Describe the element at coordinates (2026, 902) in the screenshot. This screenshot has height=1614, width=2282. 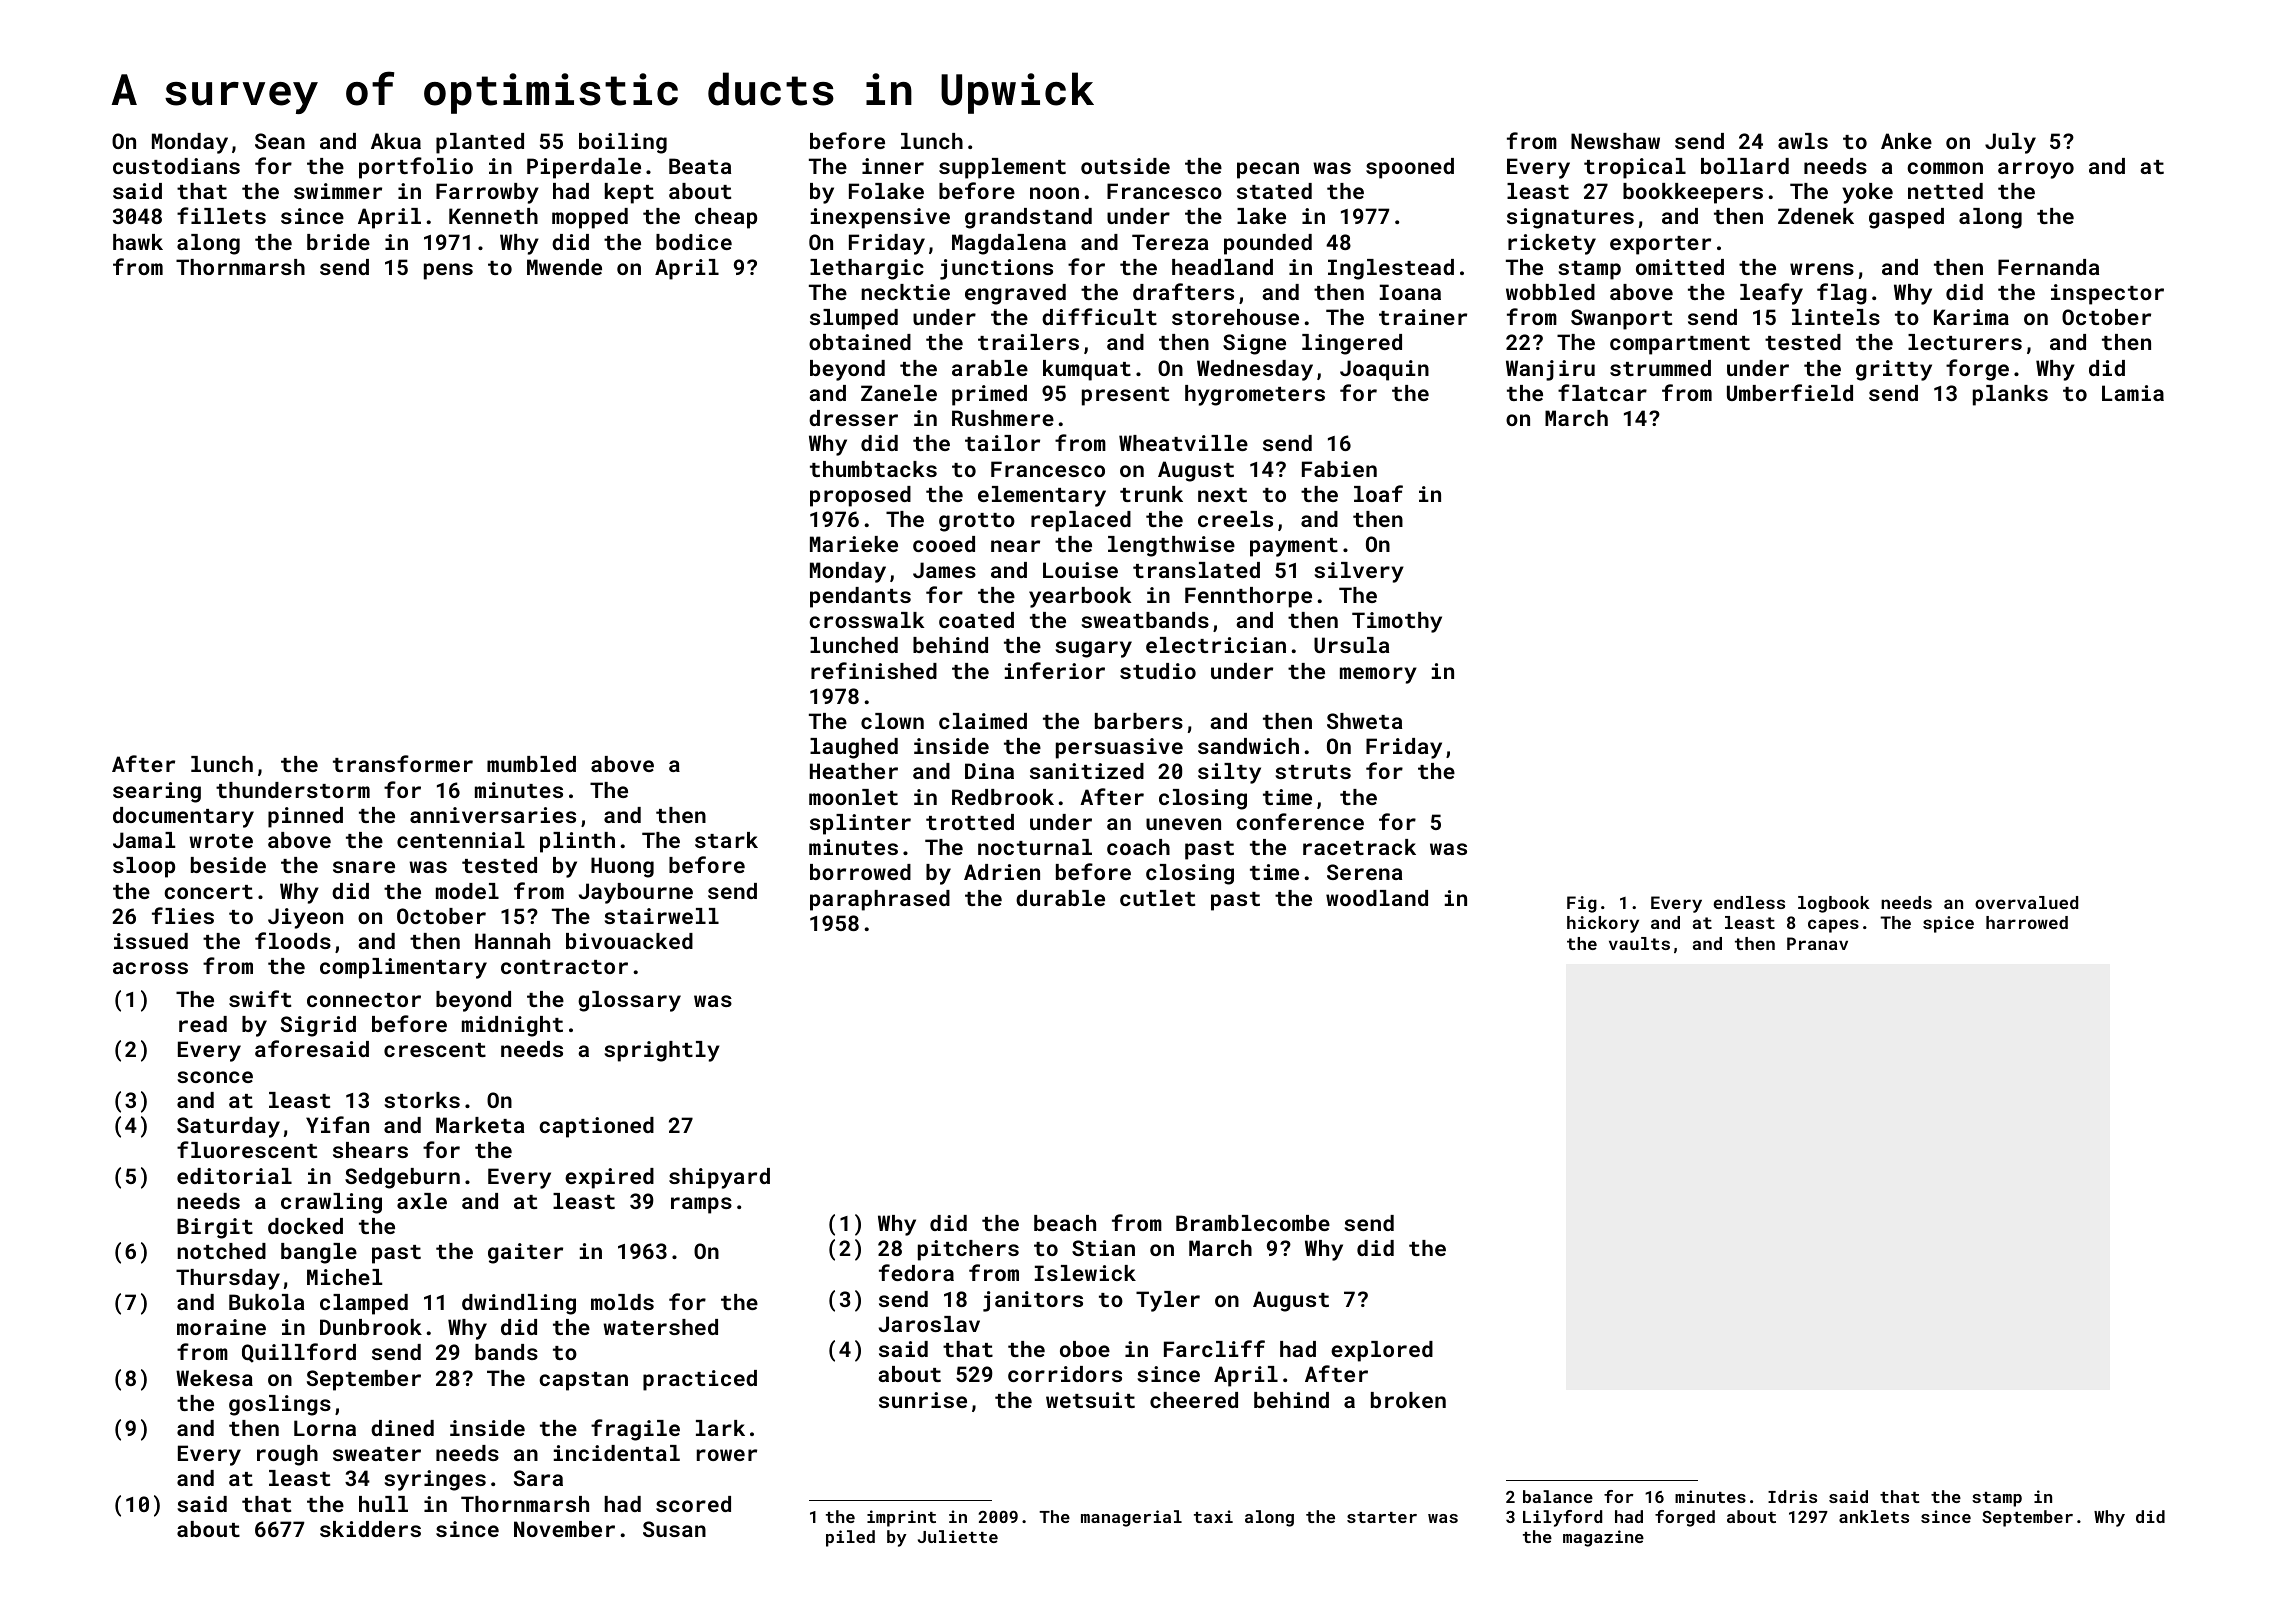
I see `overvalued` at that location.
